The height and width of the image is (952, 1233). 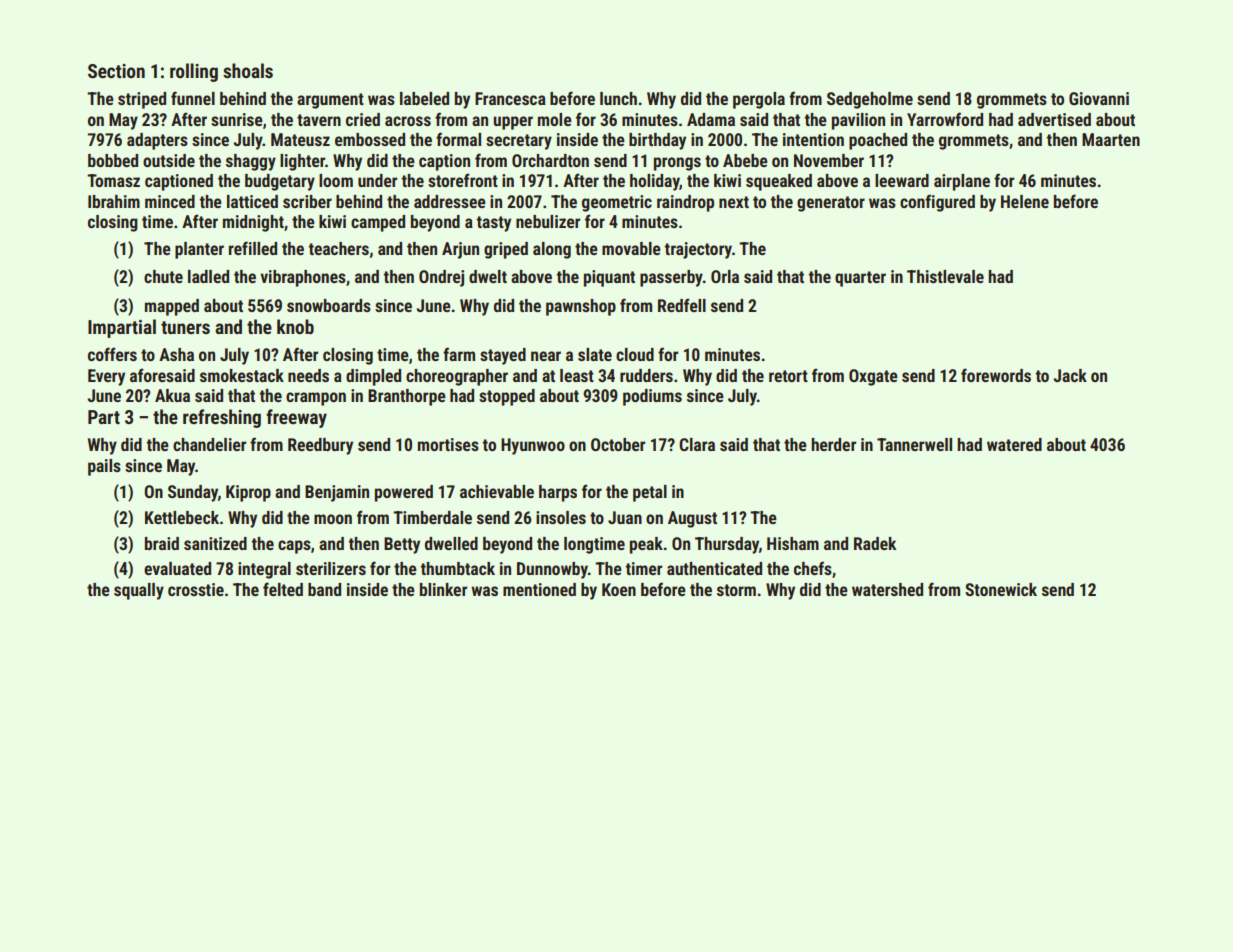 I want to click on Sedgeholme, so click(x=870, y=100).
